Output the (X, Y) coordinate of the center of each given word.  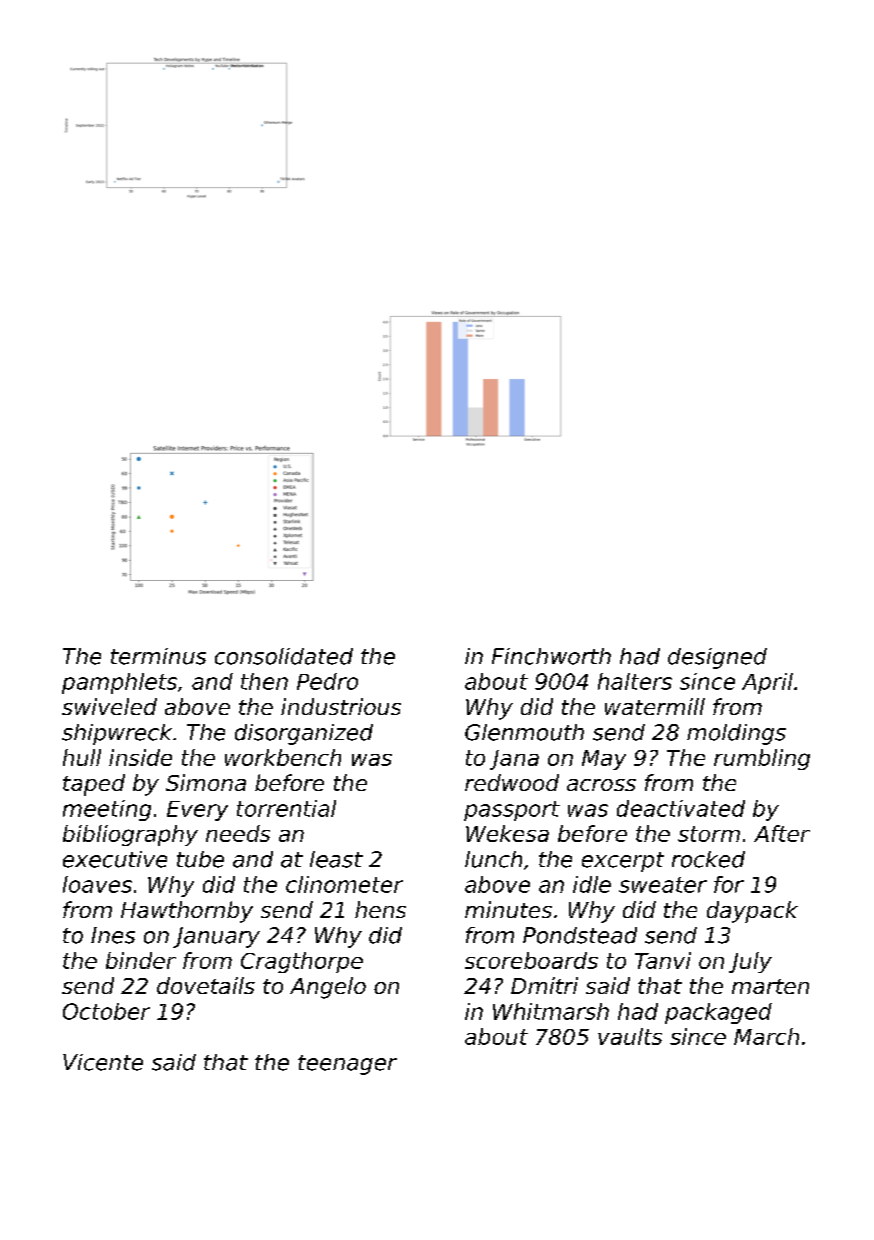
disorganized (304, 734)
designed (717, 658)
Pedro (327, 681)
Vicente (103, 1062)
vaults (630, 1036)
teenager (347, 1065)
